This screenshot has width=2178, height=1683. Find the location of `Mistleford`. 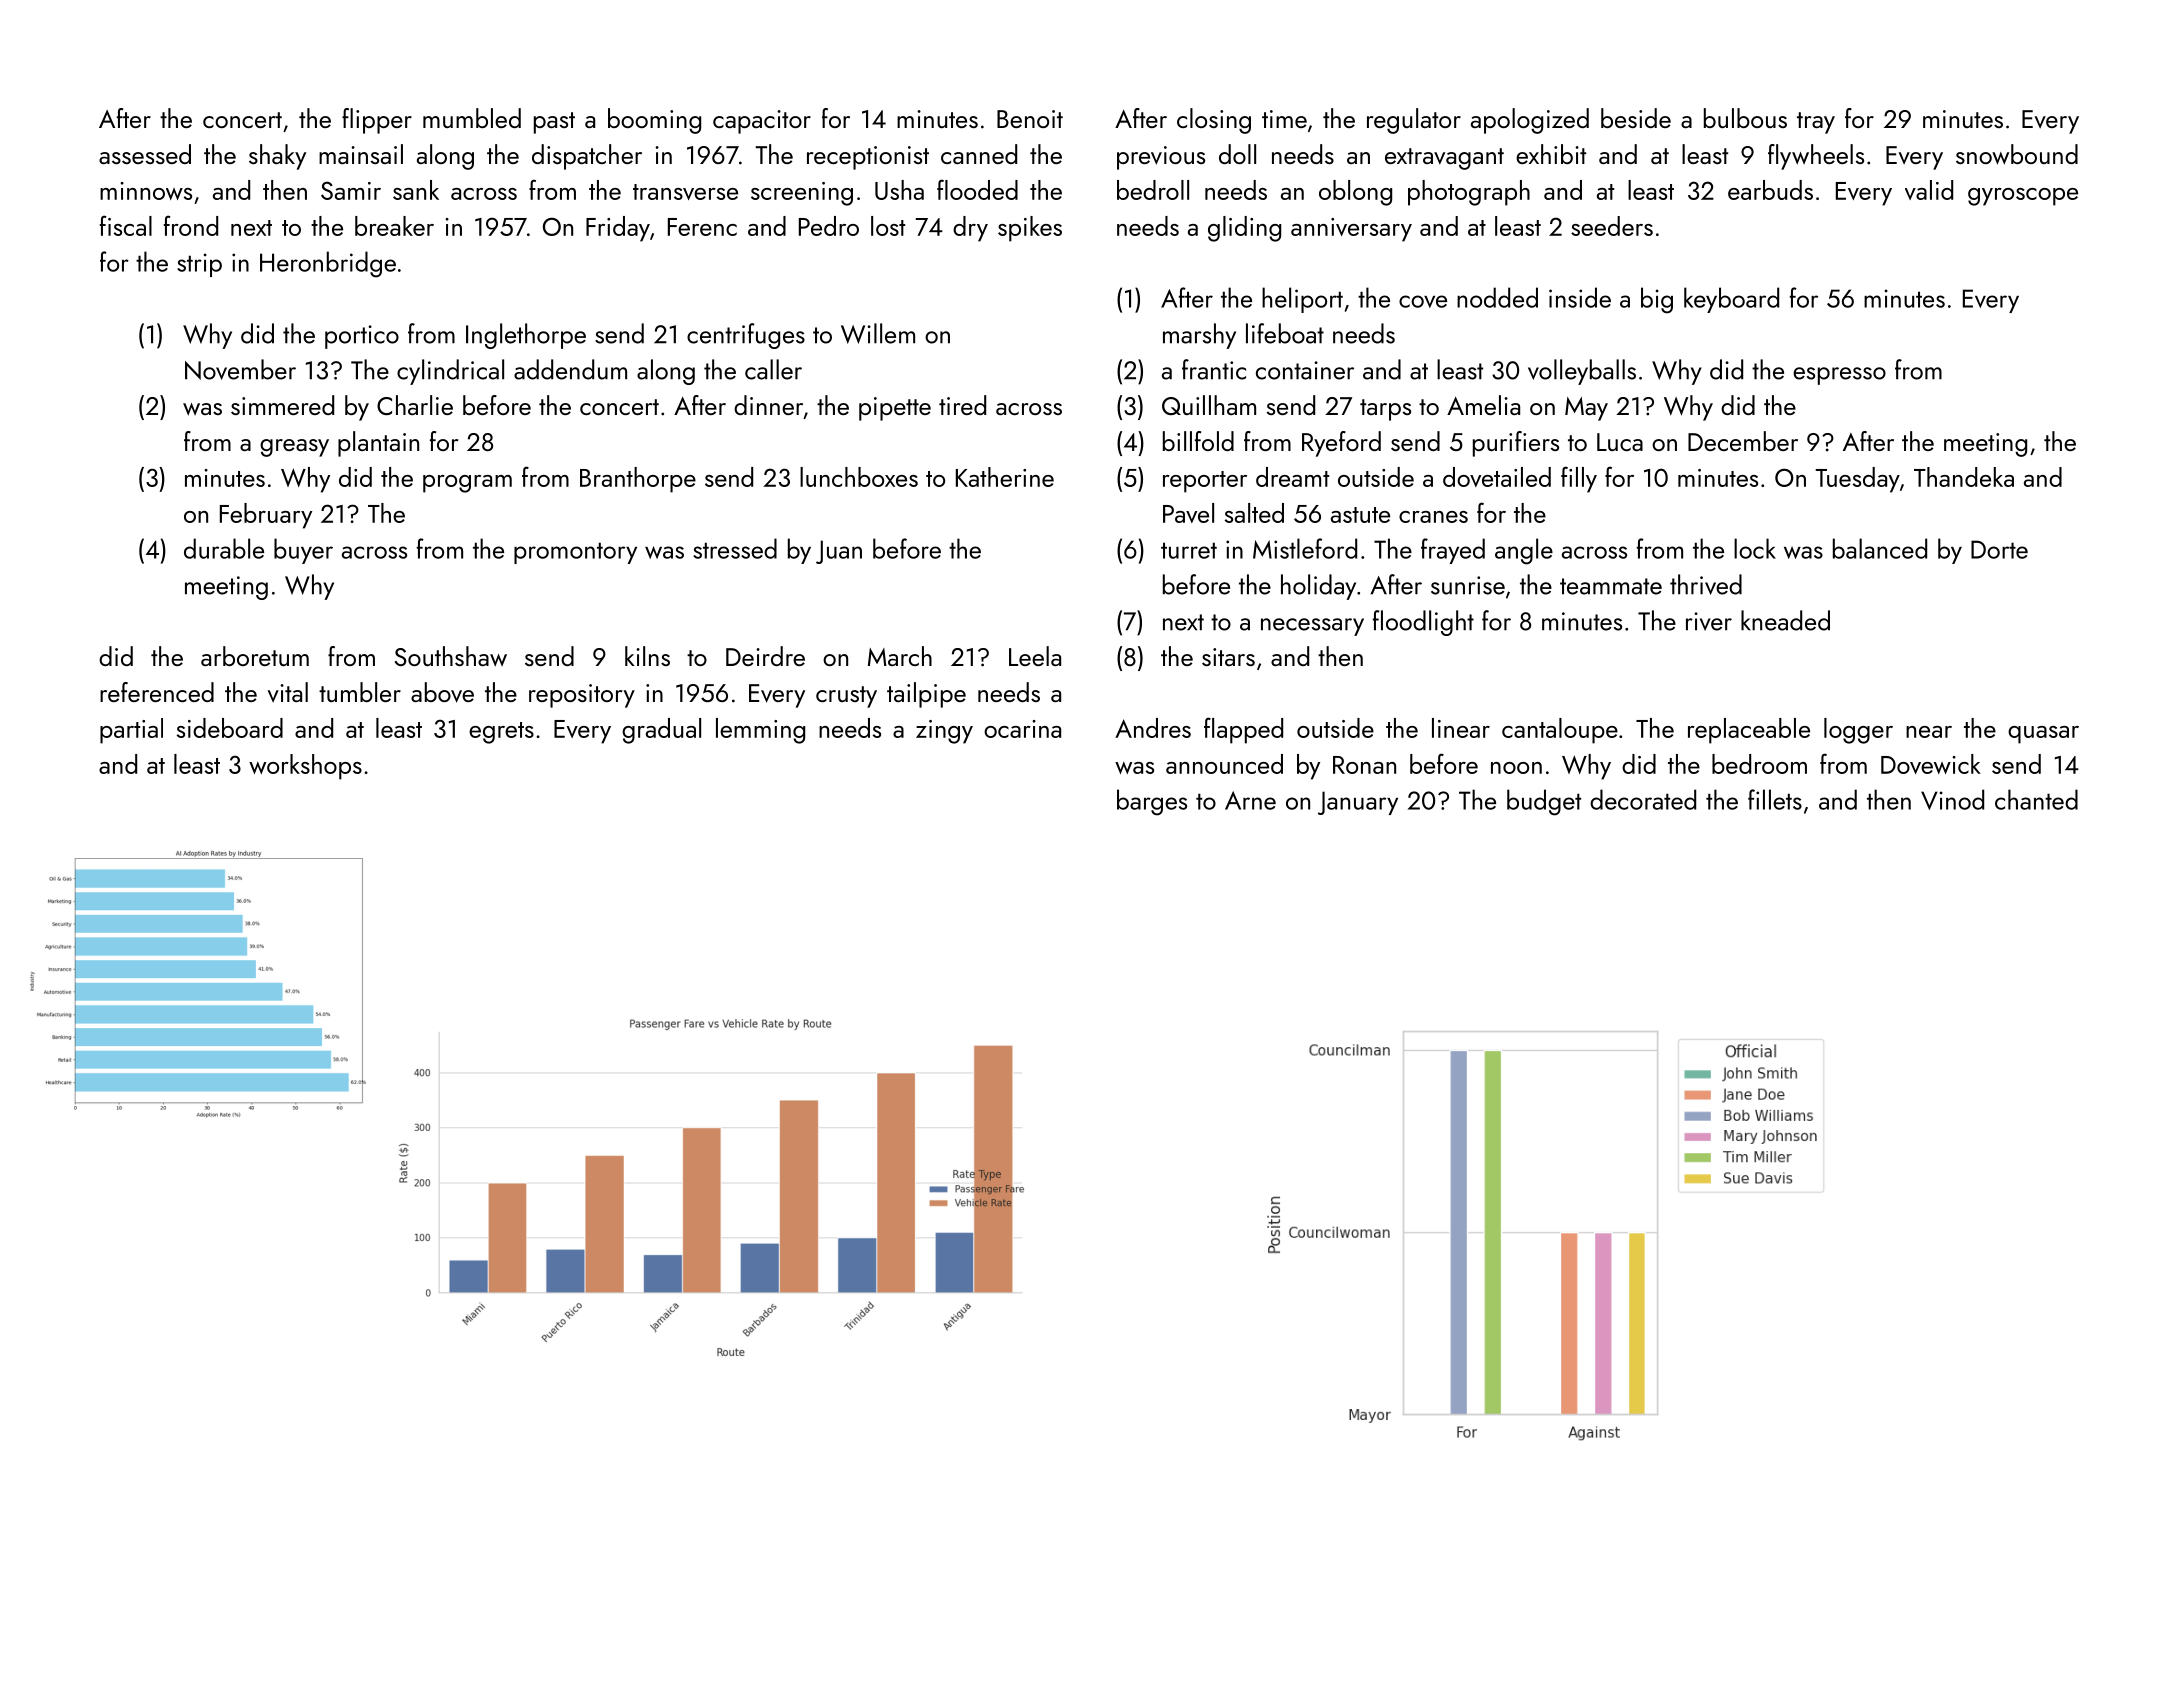

Mistleford is located at coordinates (1305, 548).
